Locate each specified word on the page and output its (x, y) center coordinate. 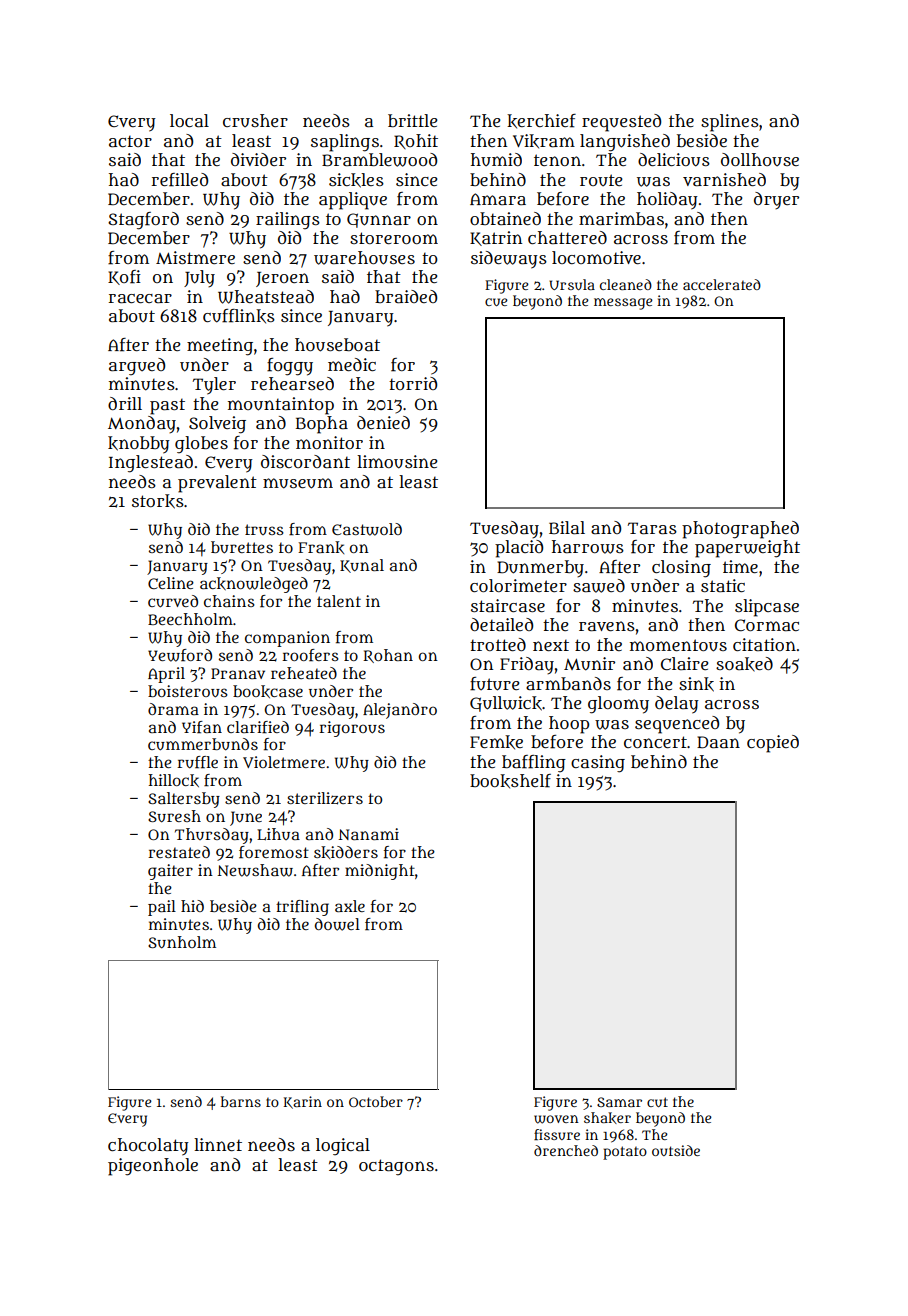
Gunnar (379, 220)
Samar (619, 1102)
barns (241, 1101)
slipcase (767, 608)
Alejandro (400, 711)
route (601, 180)
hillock (174, 780)
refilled (180, 180)
